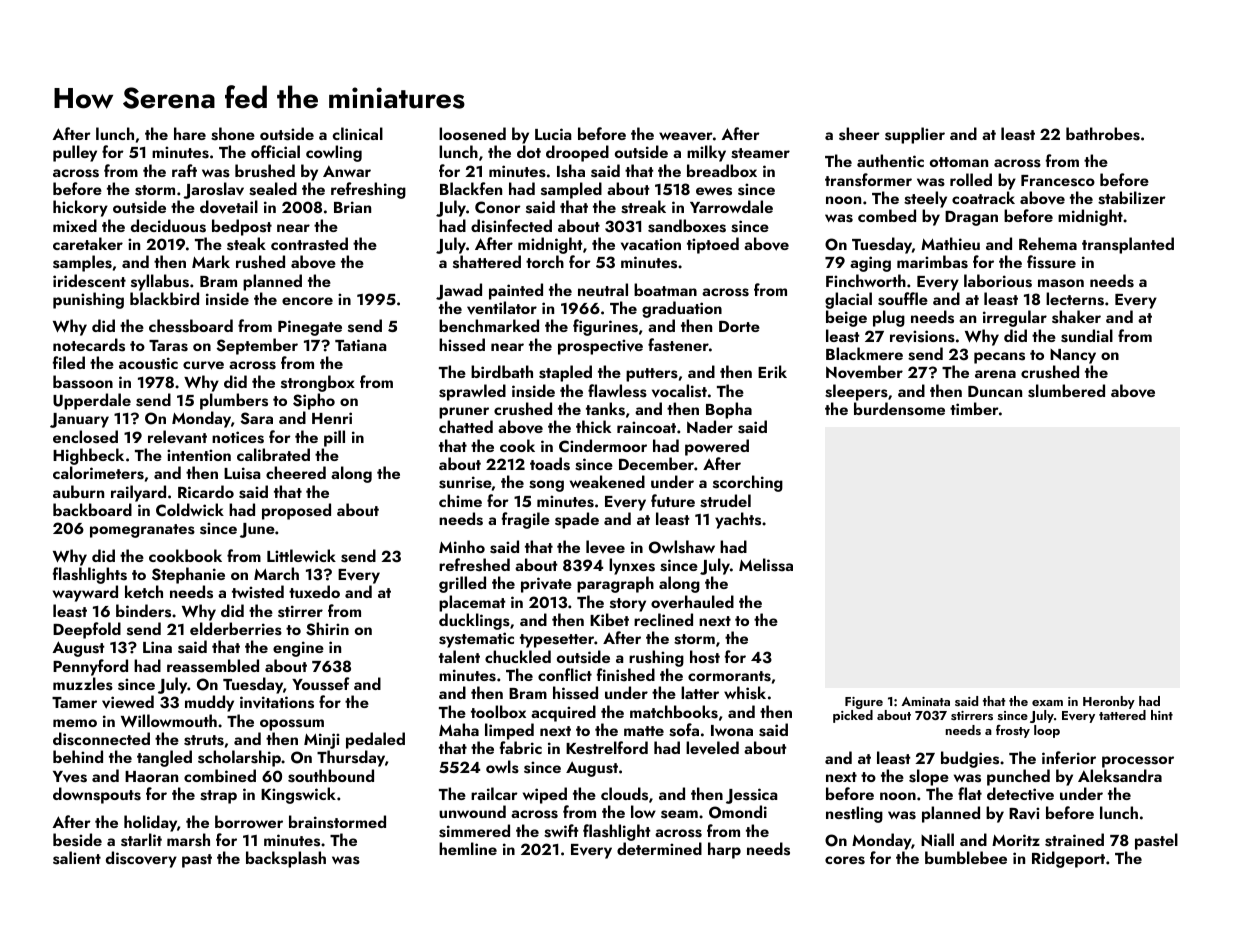 This image has height=952, width=1233. I want to click on filed, so click(69, 362).
